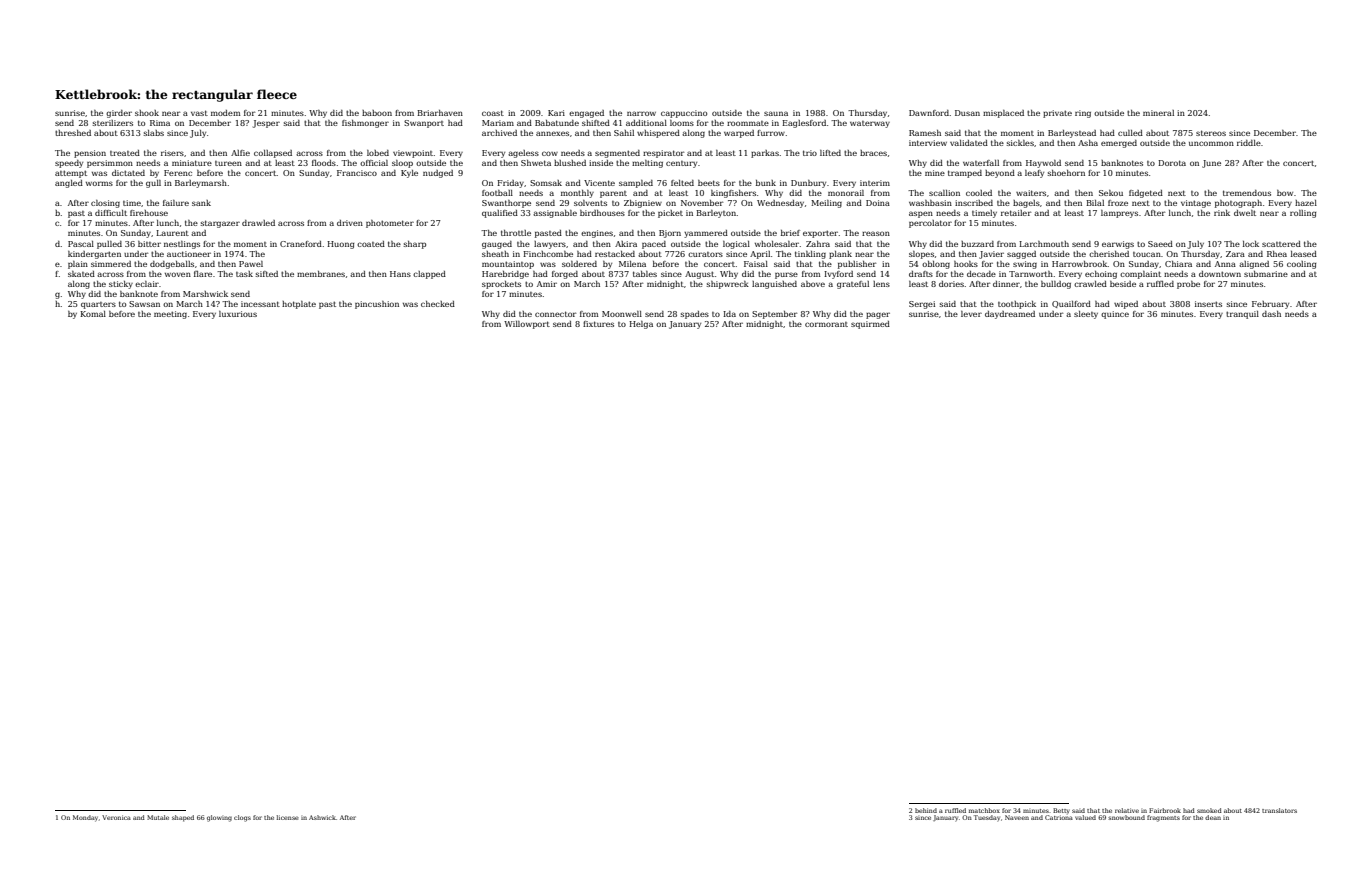 The height and width of the screenshot is (887, 1372). Describe the element at coordinates (501, 285) in the screenshot. I see `sprockets` at that location.
